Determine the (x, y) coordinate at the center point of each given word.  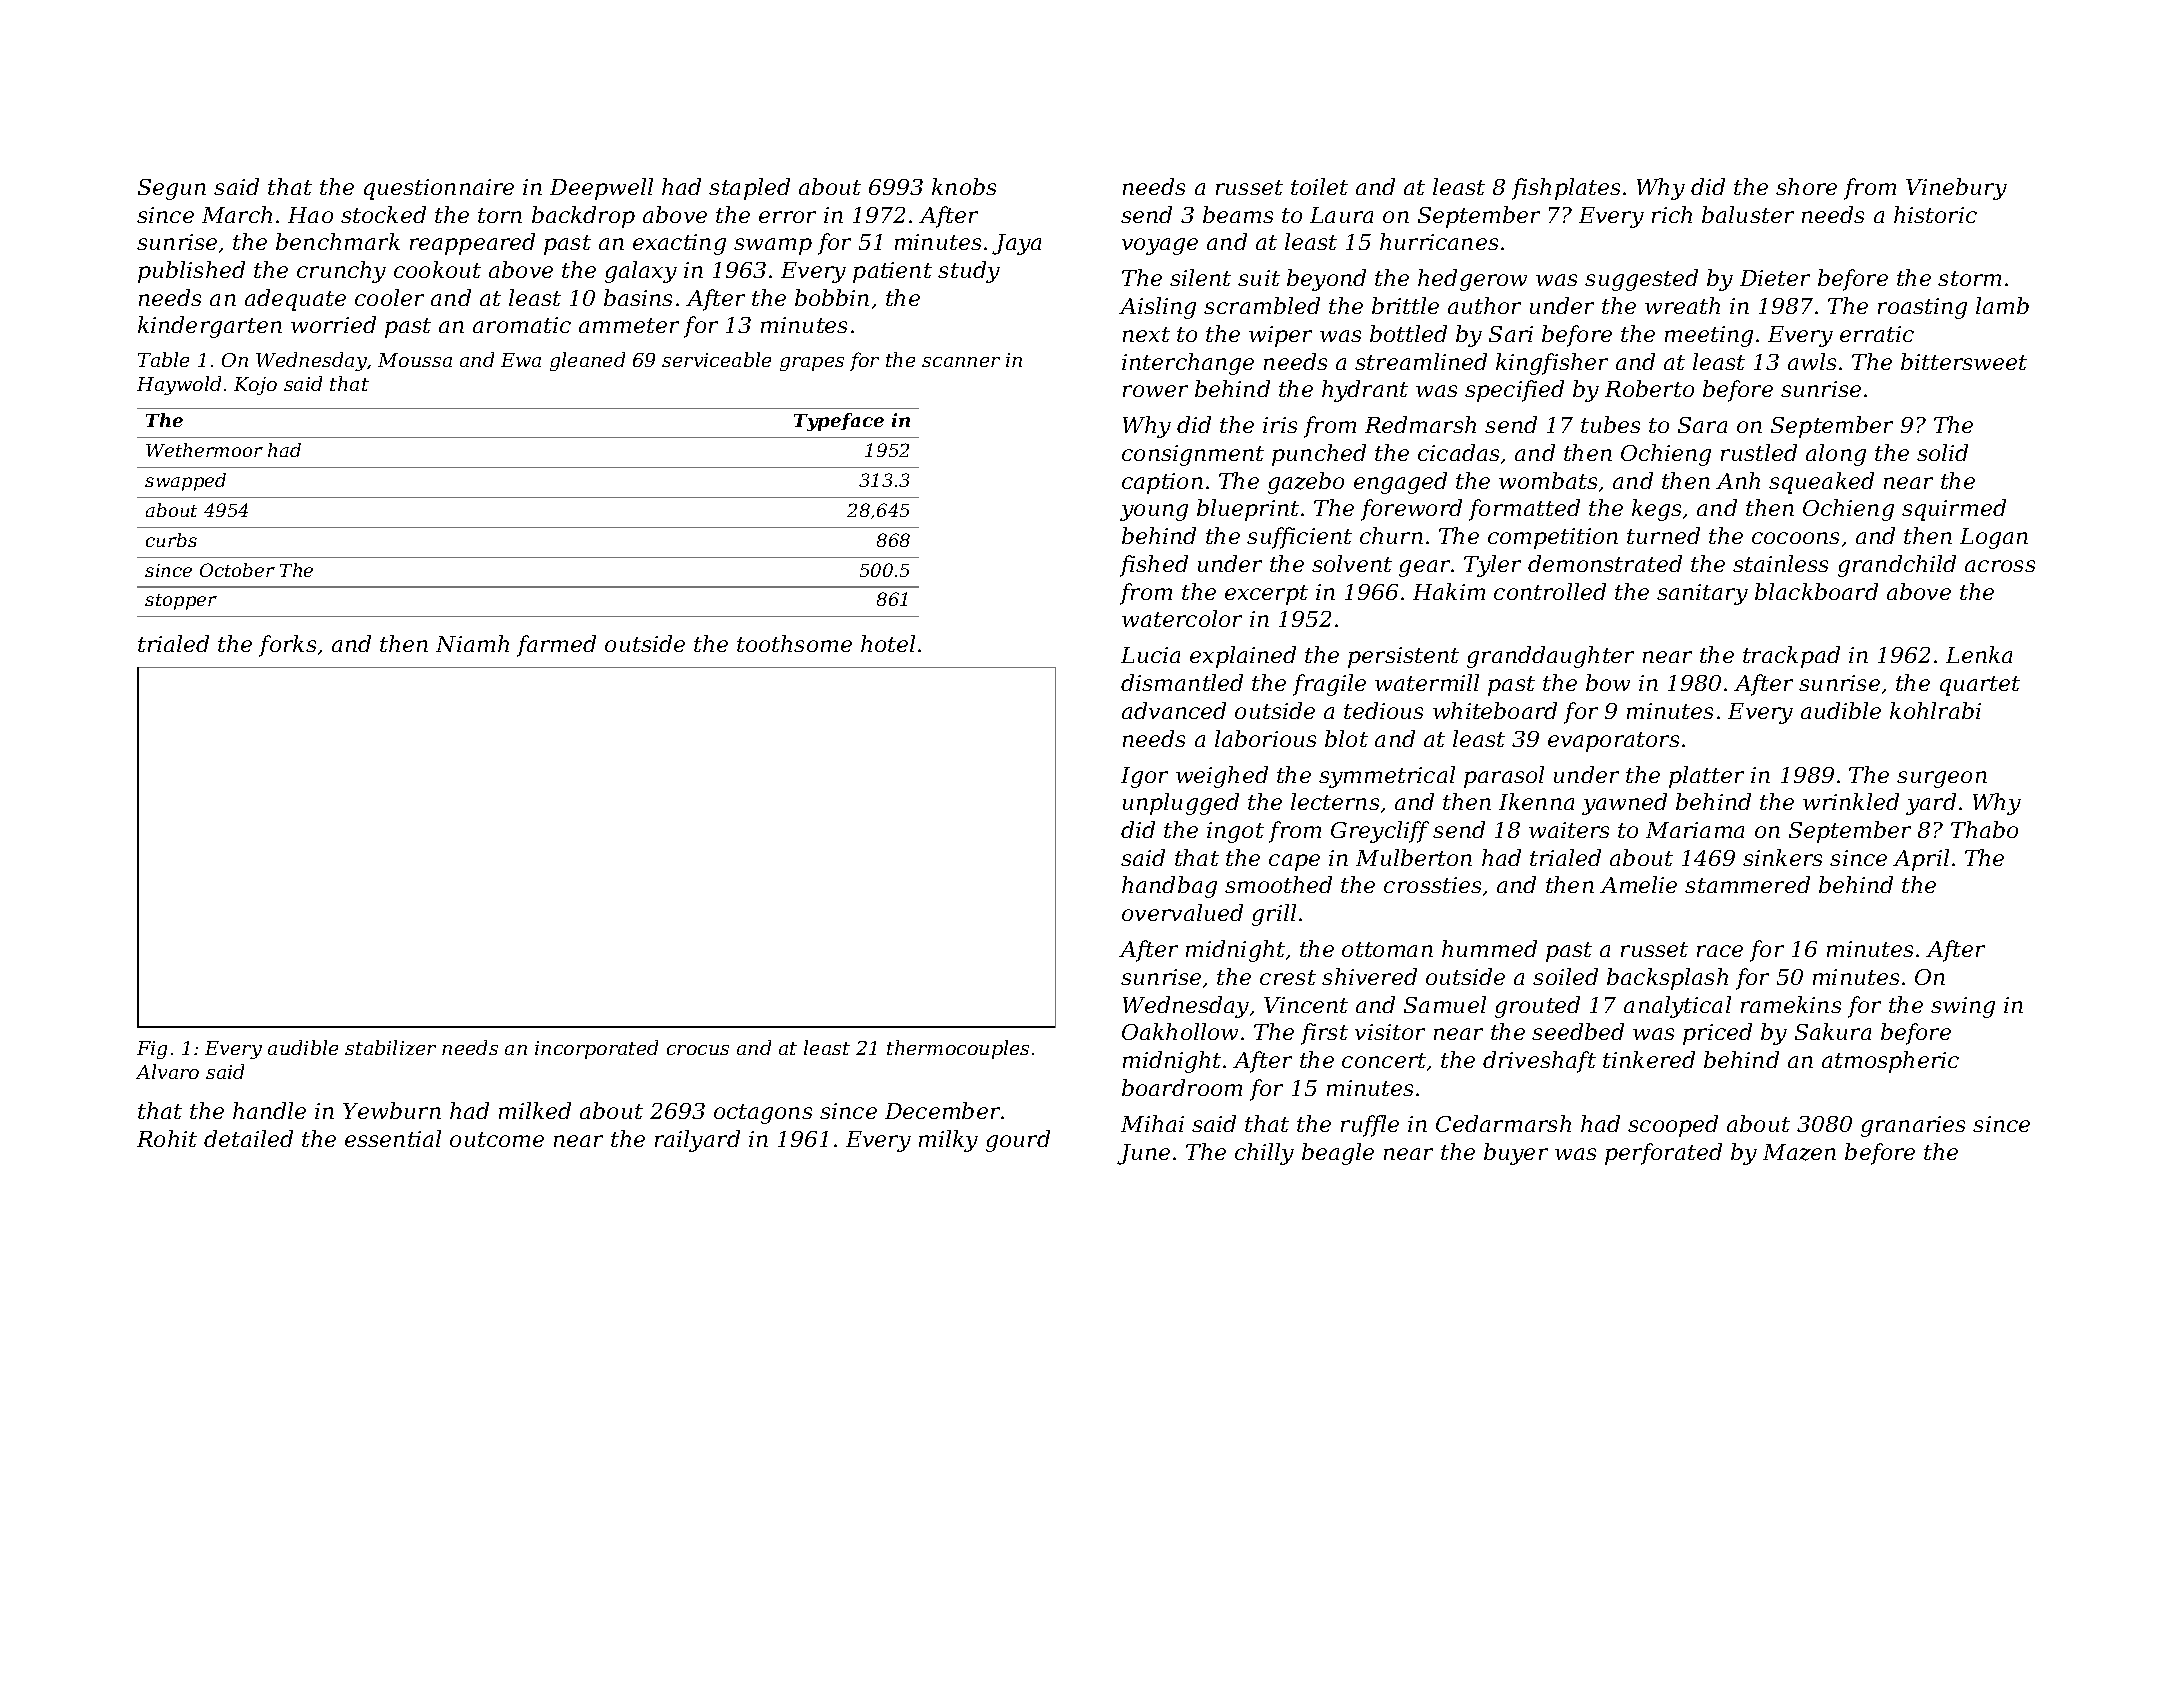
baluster (1748, 214)
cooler (389, 297)
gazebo (1306, 483)
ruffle (1370, 1126)
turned (1663, 535)
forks (287, 646)
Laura (1341, 215)
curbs (171, 540)
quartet (1980, 686)
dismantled (1182, 682)
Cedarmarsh (1503, 1123)
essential (393, 1138)
